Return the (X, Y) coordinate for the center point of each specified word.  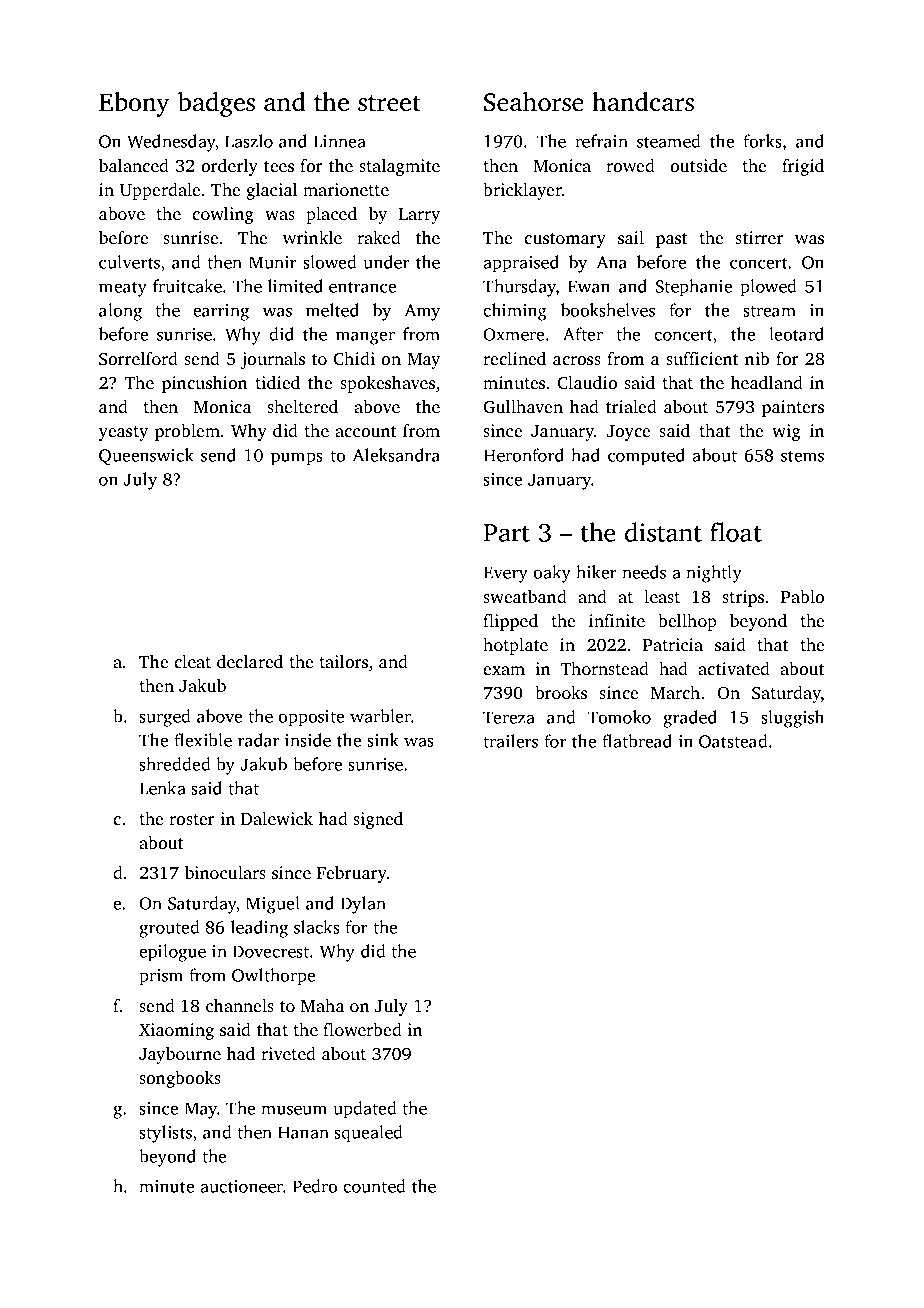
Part (506, 533)
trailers (510, 741)
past (672, 240)
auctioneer (241, 1186)
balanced (134, 165)
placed (331, 215)
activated (734, 668)
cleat (192, 661)
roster (192, 819)
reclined (514, 358)
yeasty (123, 433)
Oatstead (733, 741)
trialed (631, 406)
